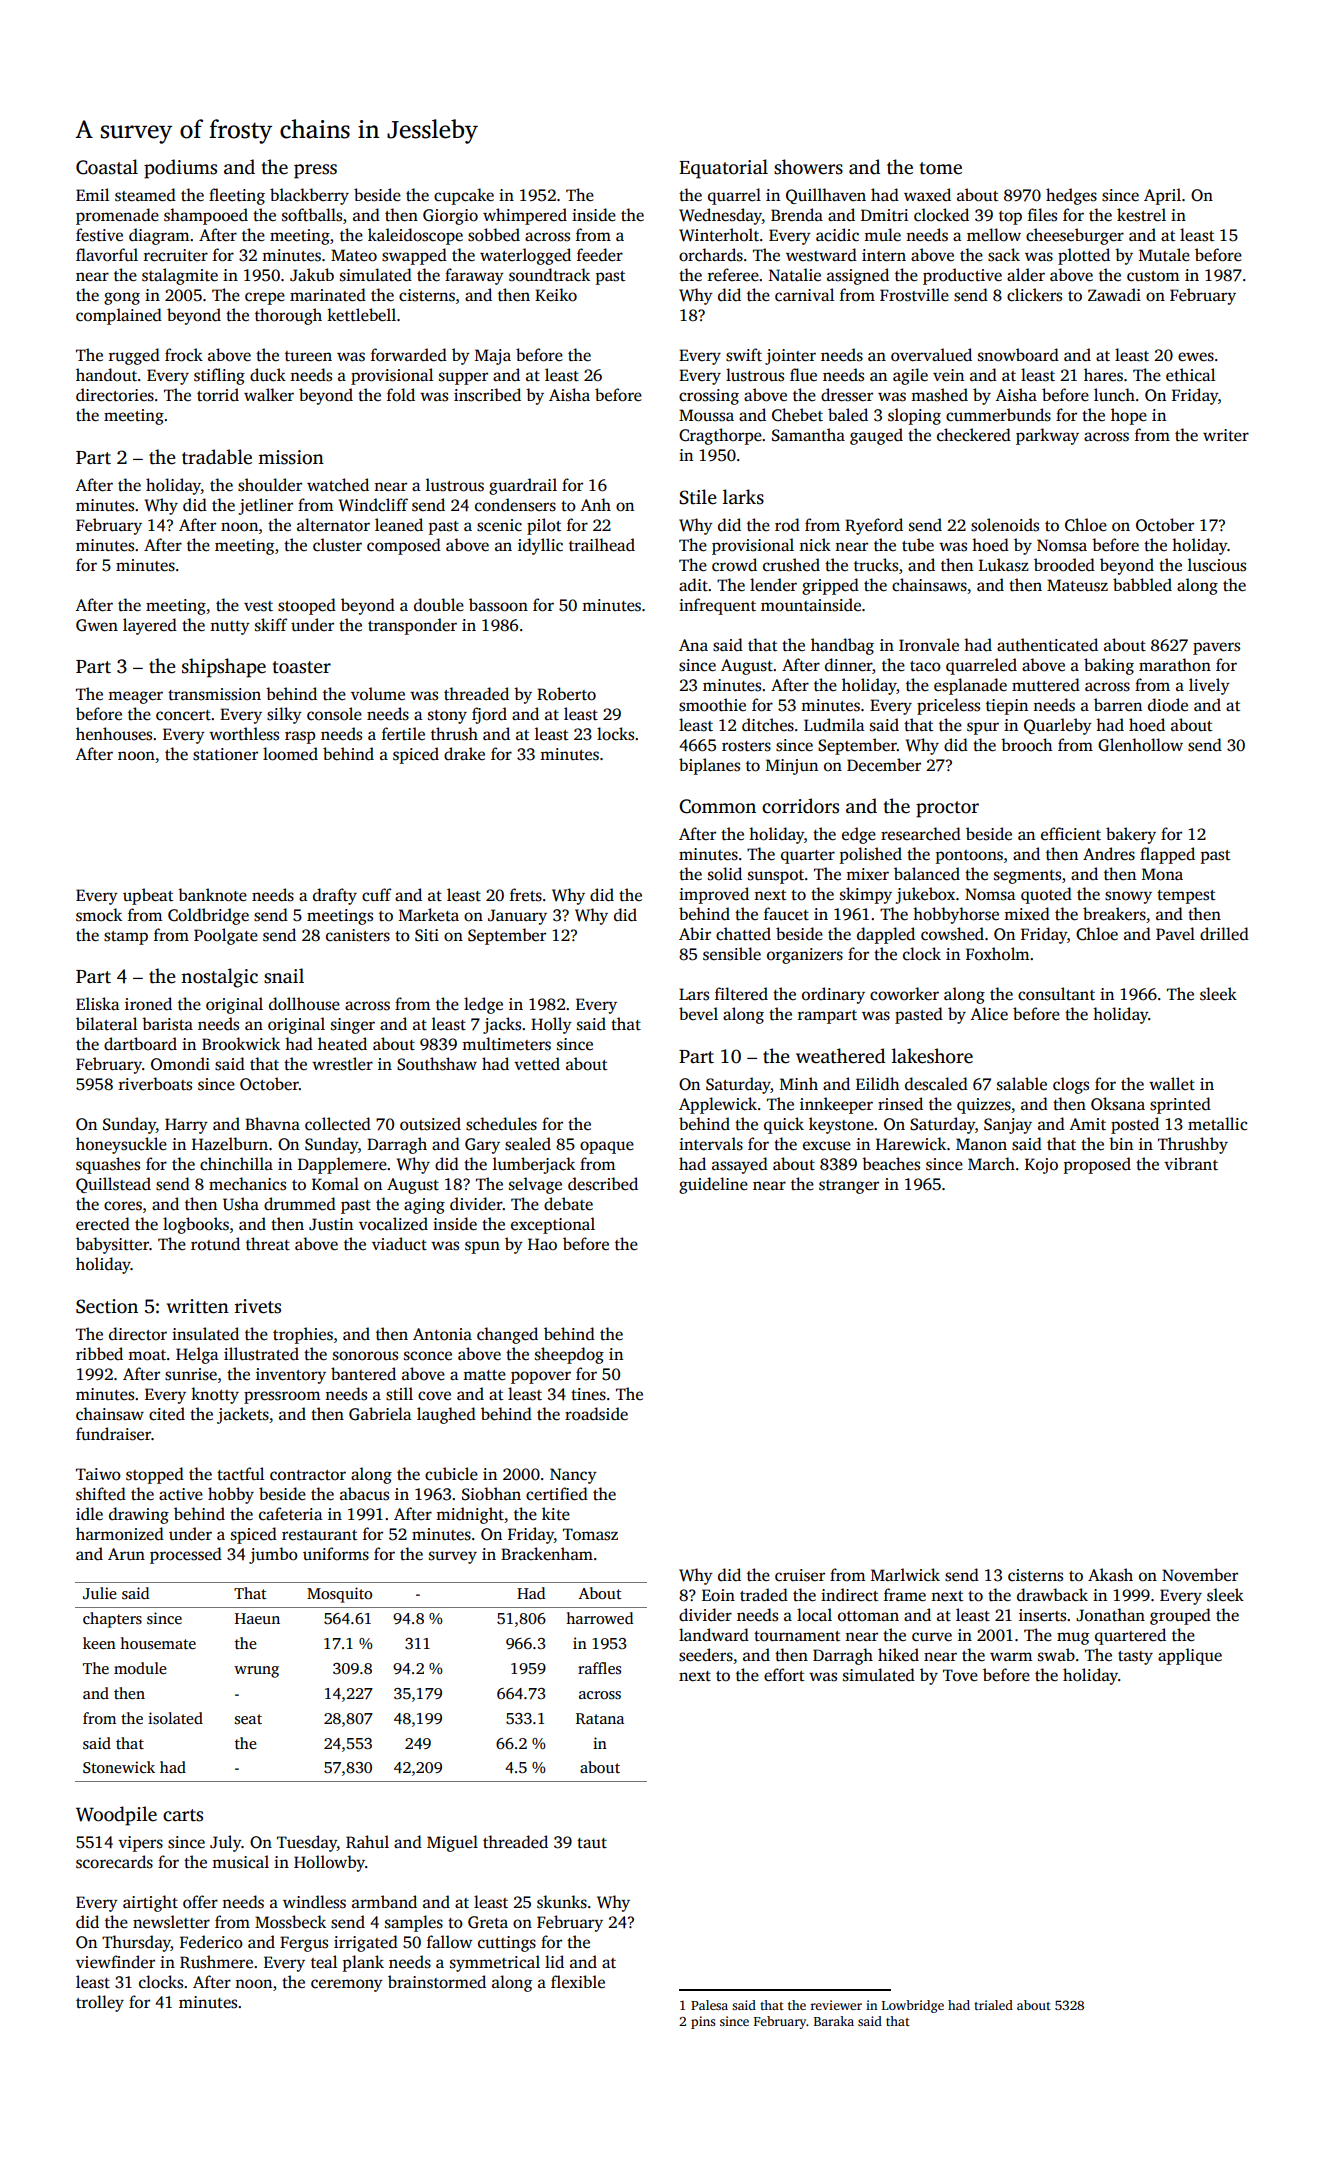  I want to click on meager, so click(135, 697).
